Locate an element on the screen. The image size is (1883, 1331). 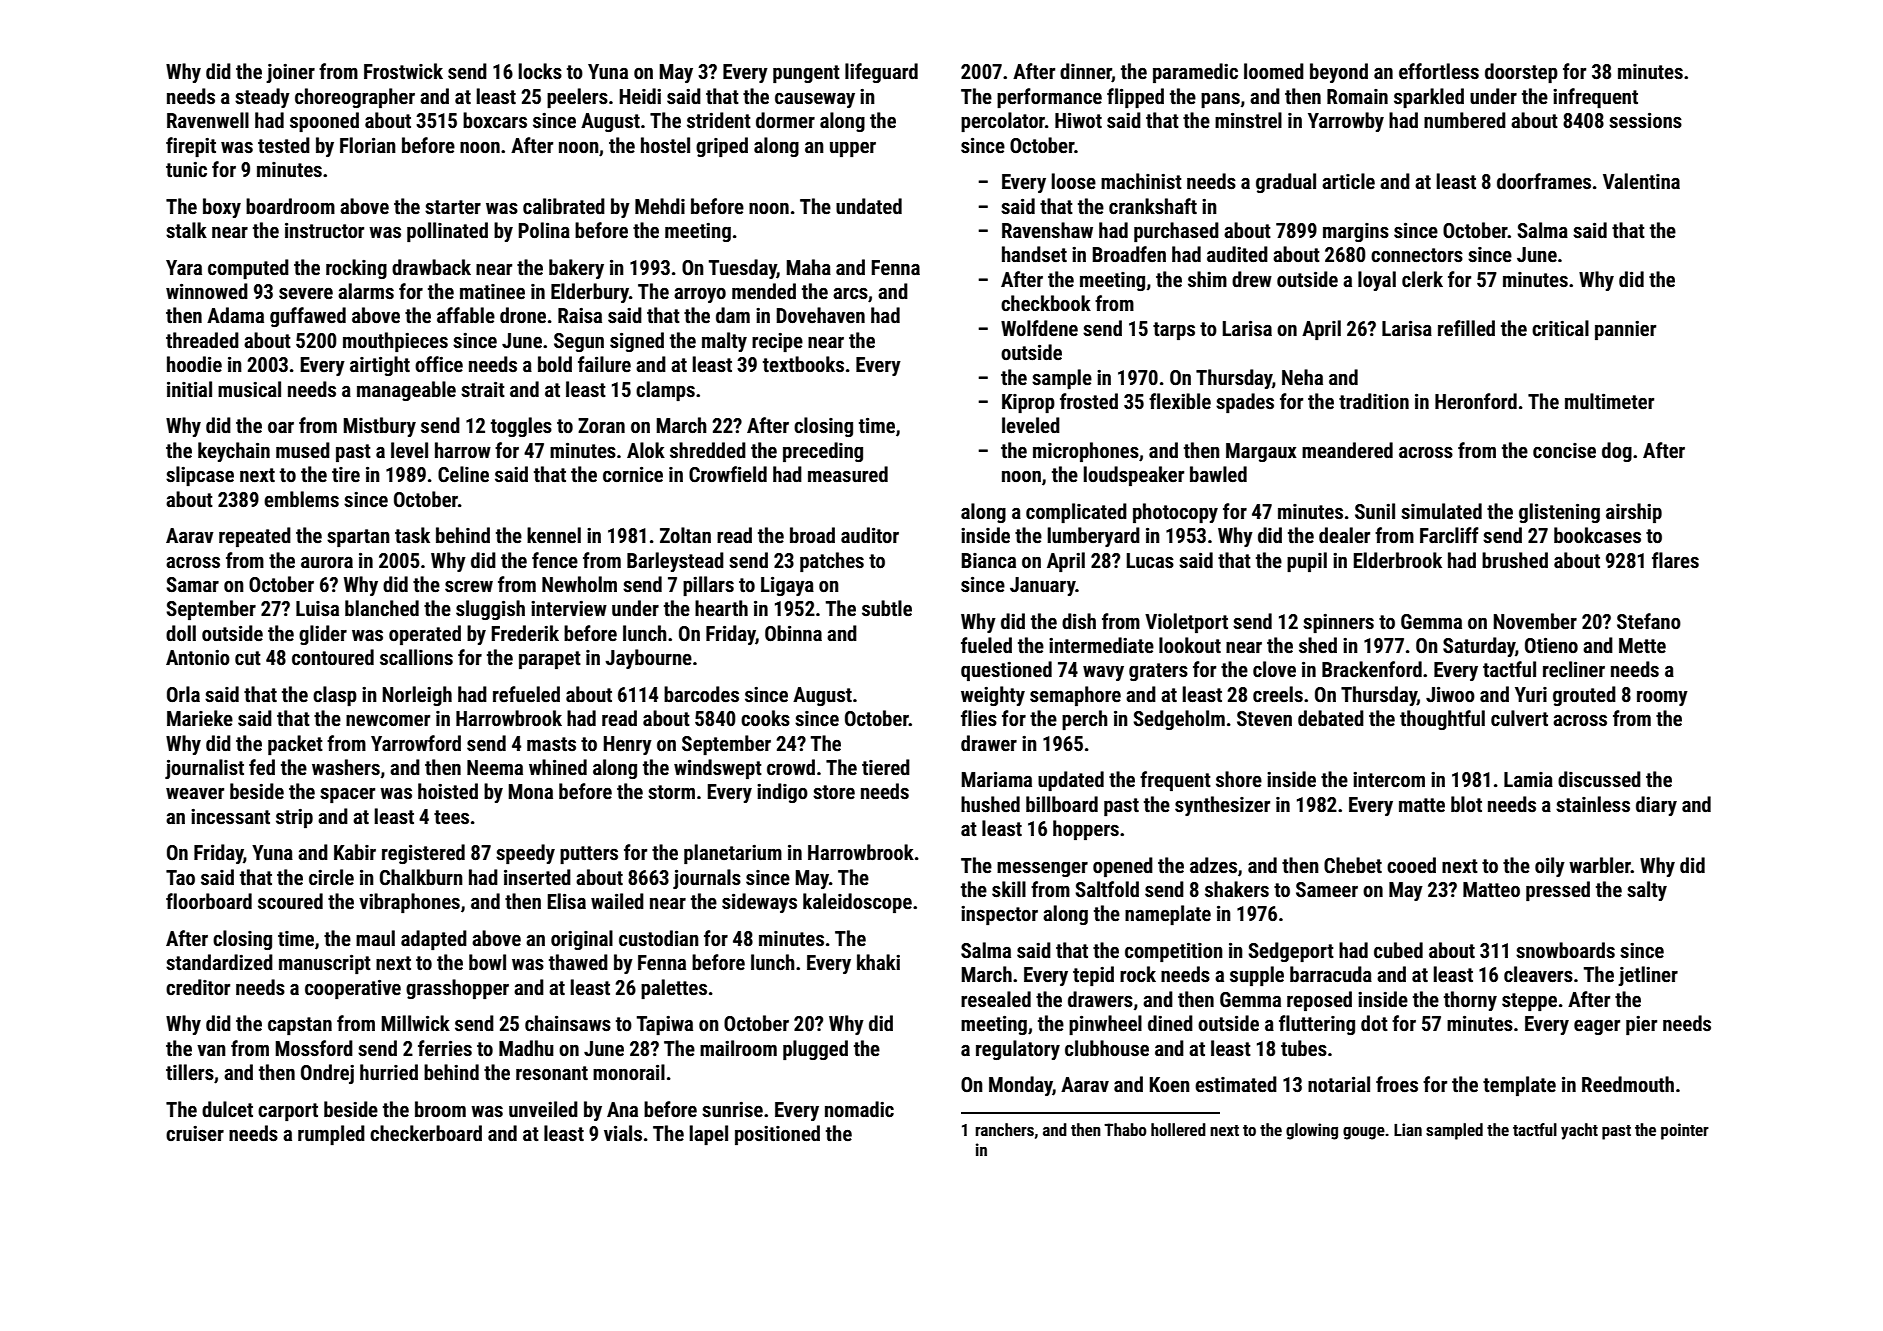
cooks is located at coordinates (765, 718).
